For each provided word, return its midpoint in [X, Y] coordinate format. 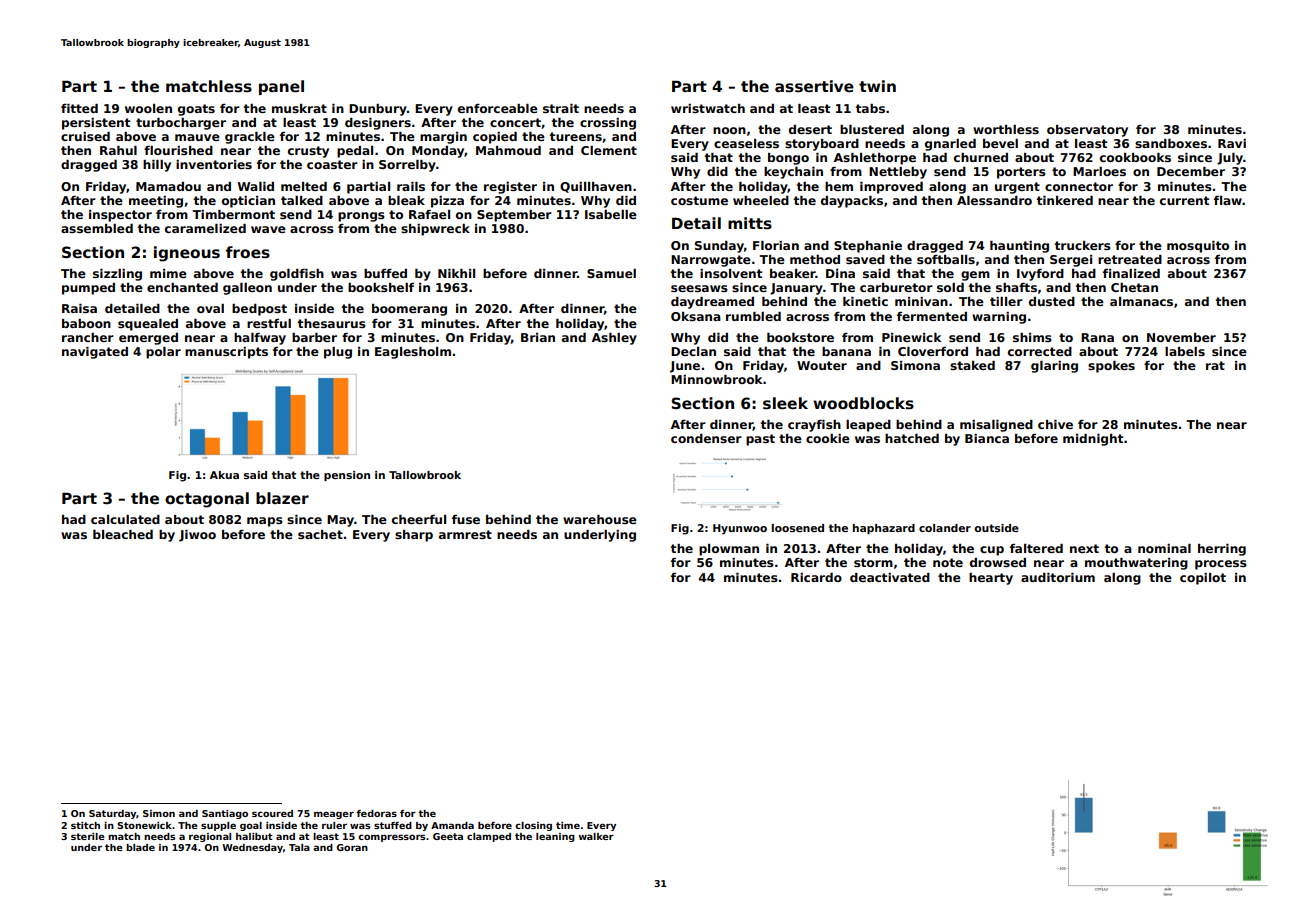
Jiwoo [197, 536]
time [568, 825]
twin [877, 86]
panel [281, 87]
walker [596, 836]
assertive [814, 86]
